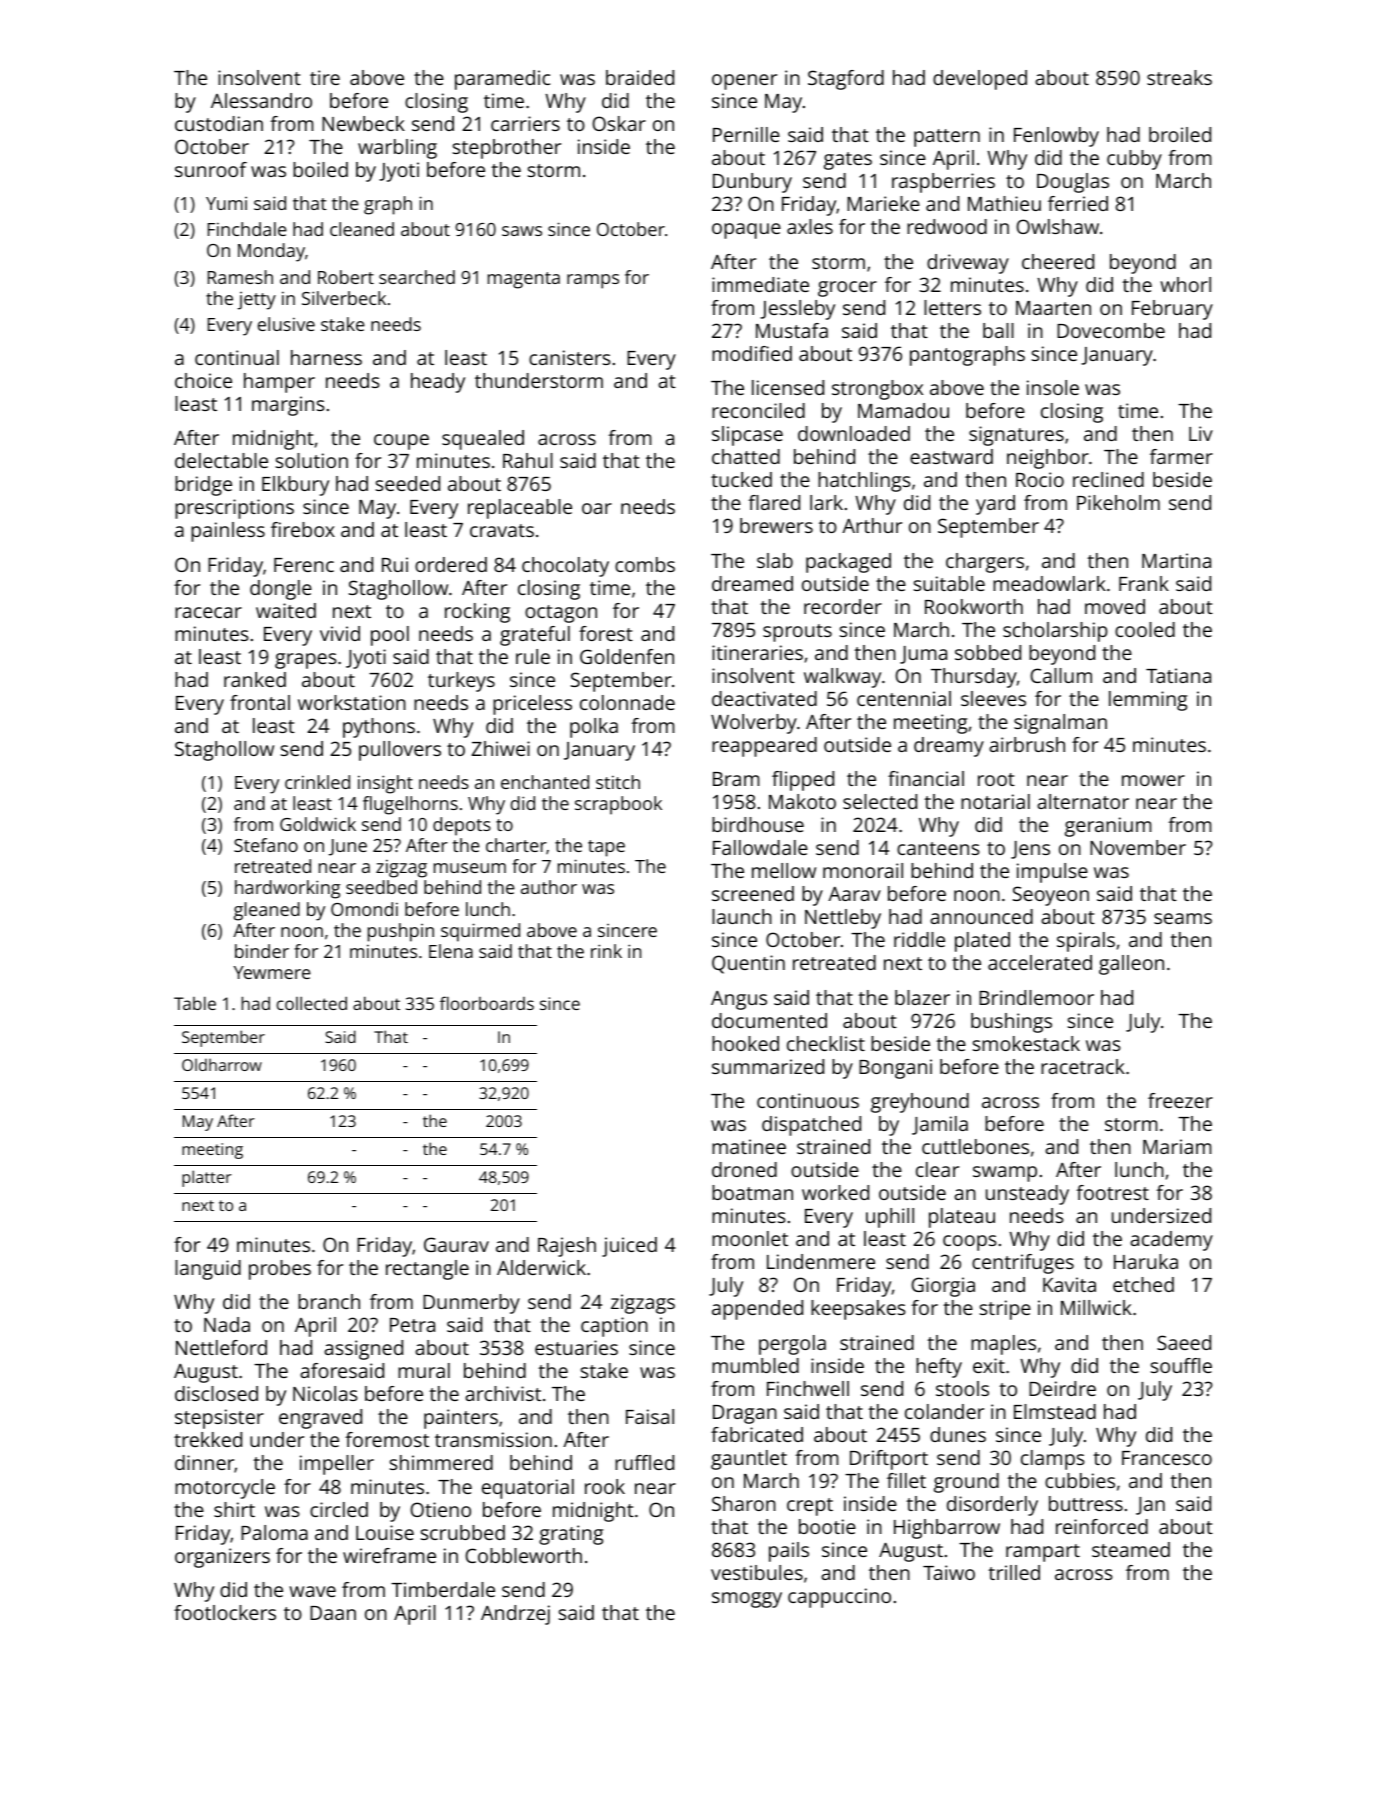 The image size is (1387, 1795). I want to click on painless, so click(228, 532).
